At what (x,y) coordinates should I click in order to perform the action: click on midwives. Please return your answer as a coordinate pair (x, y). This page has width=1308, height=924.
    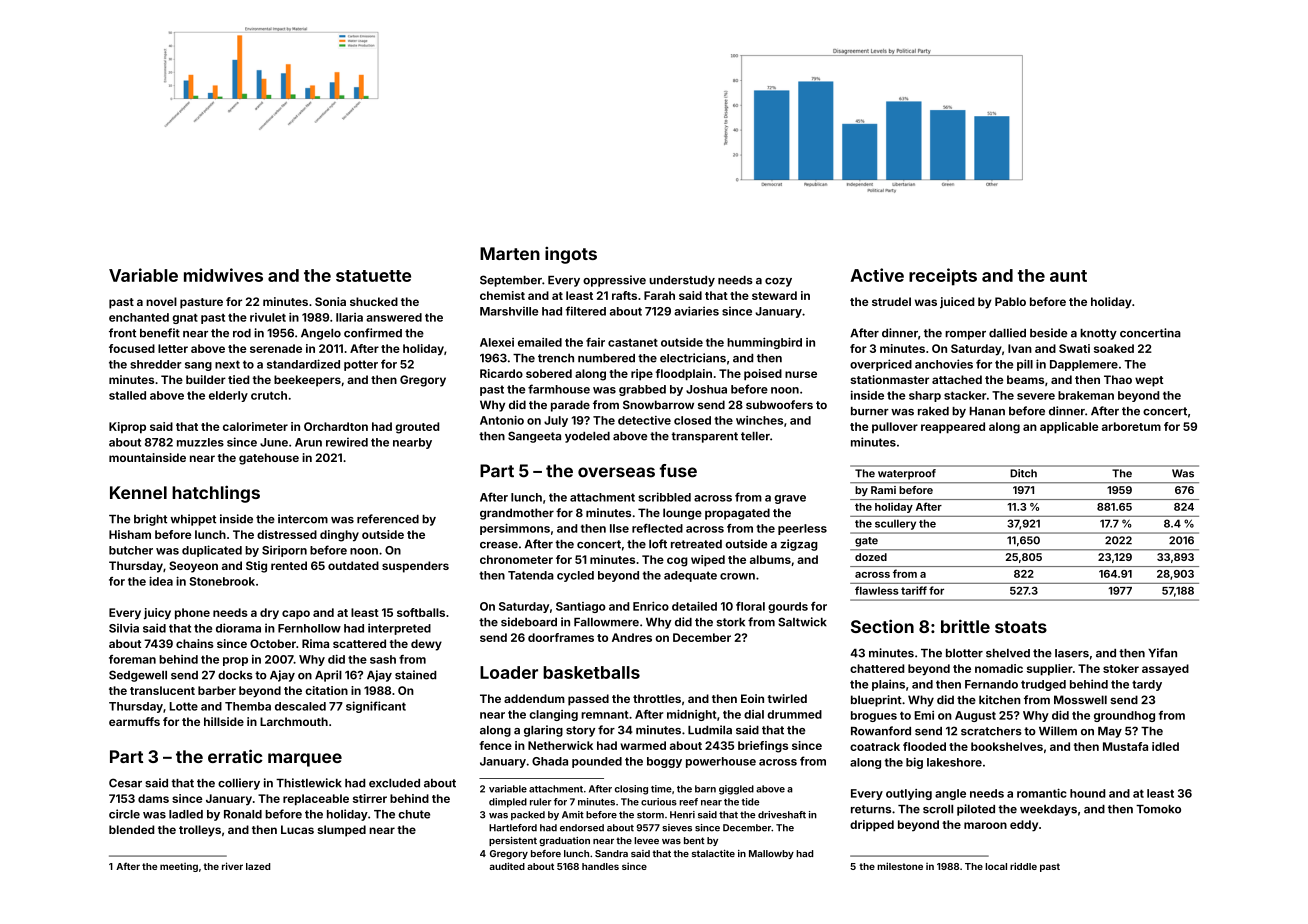
    Looking at the image, I should click on (223, 275).
